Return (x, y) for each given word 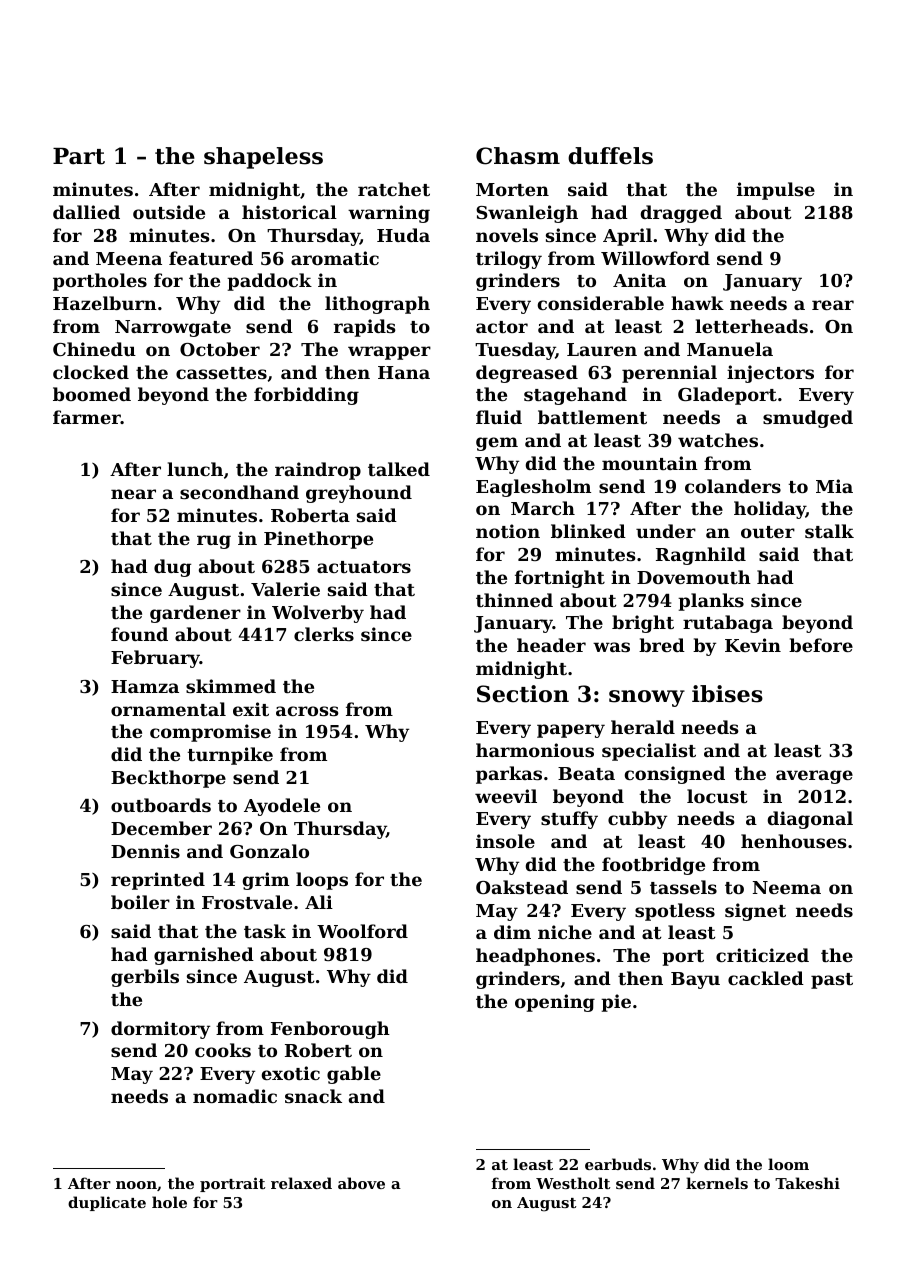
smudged (808, 419)
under (666, 531)
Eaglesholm (533, 488)
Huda (403, 235)
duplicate (107, 1203)
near (133, 494)
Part (79, 156)
